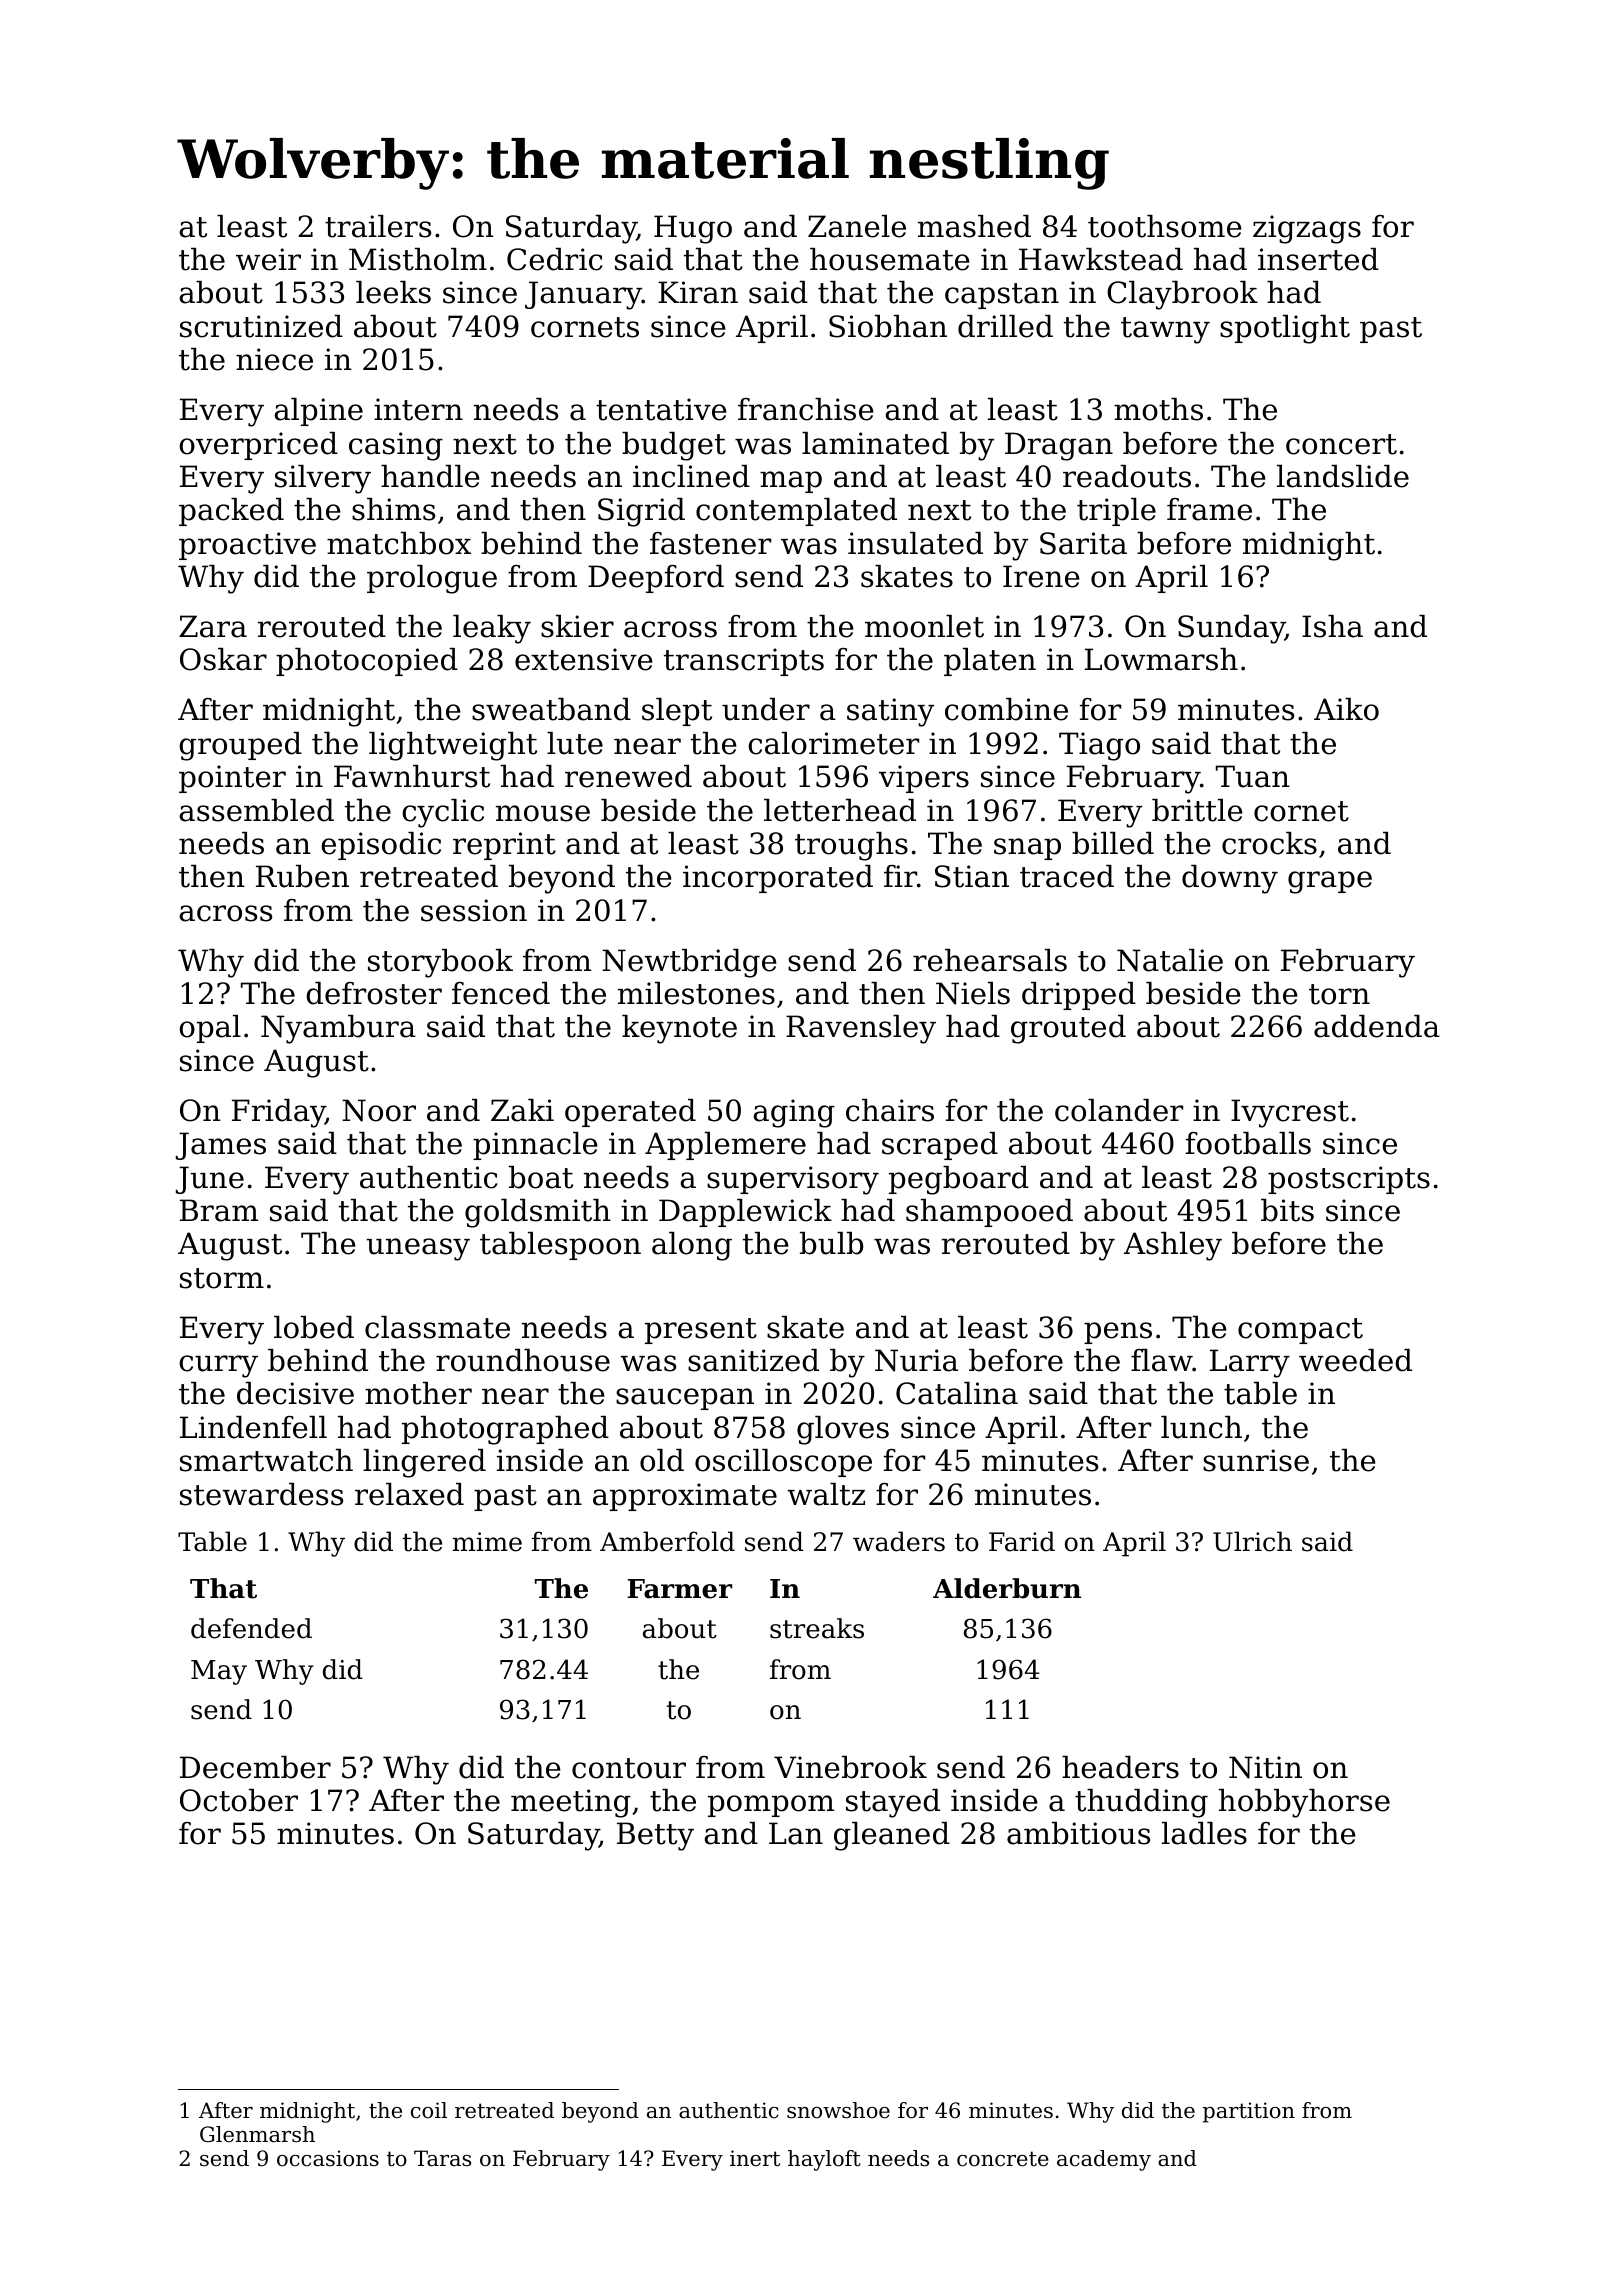  What do you see at coordinates (487, 1542) in the screenshot?
I see `mime` at bounding box center [487, 1542].
